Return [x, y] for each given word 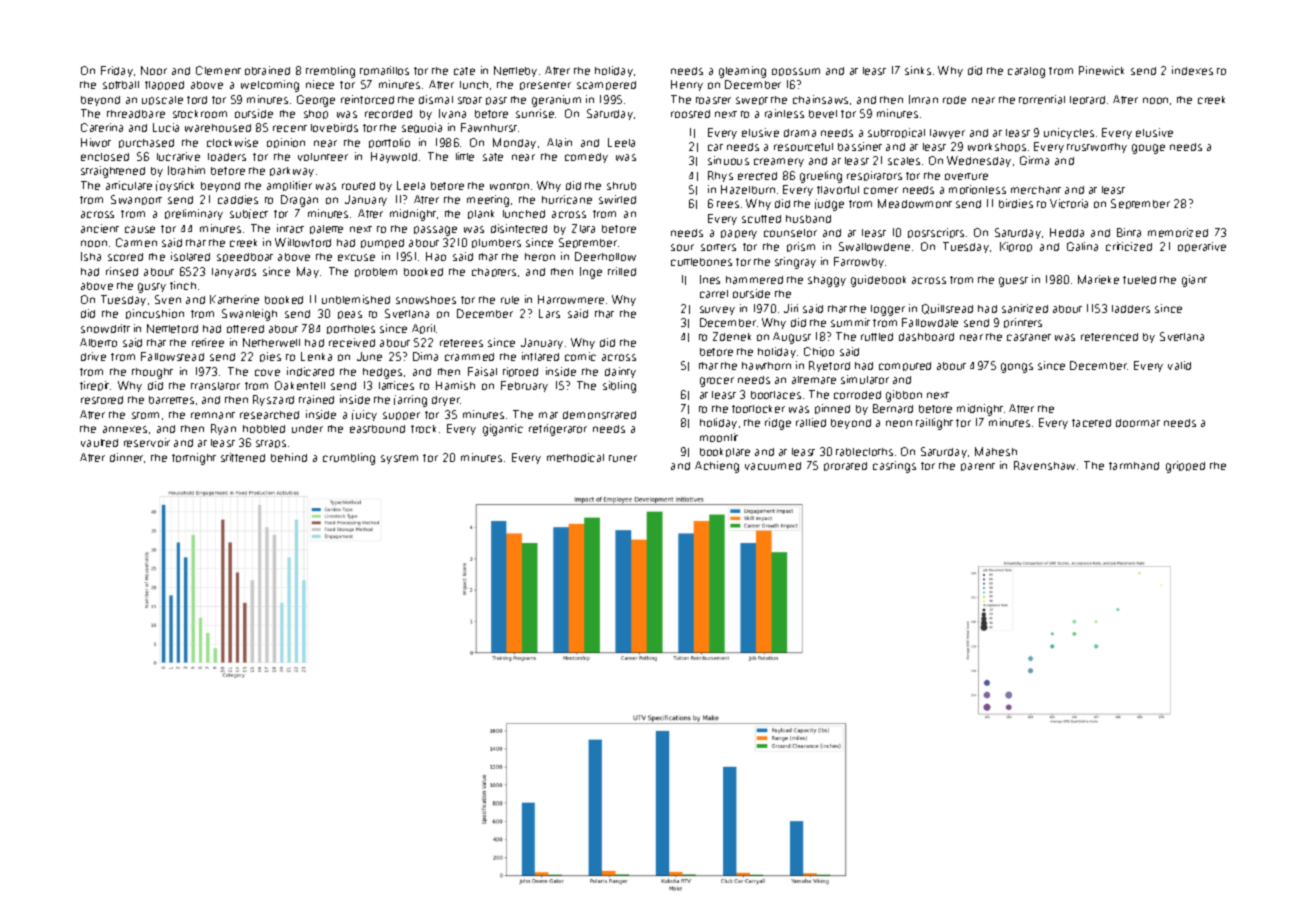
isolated [190, 256]
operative [1202, 247]
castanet [1029, 337]
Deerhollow [605, 256]
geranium [556, 101]
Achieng [717, 467]
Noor [154, 70]
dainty [620, 372]
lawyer [947, 134]
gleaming [742, 72]
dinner [126, 457]
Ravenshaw [1044, 465]
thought [152, 373]
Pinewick [1101, 70]
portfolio [389, 143]
